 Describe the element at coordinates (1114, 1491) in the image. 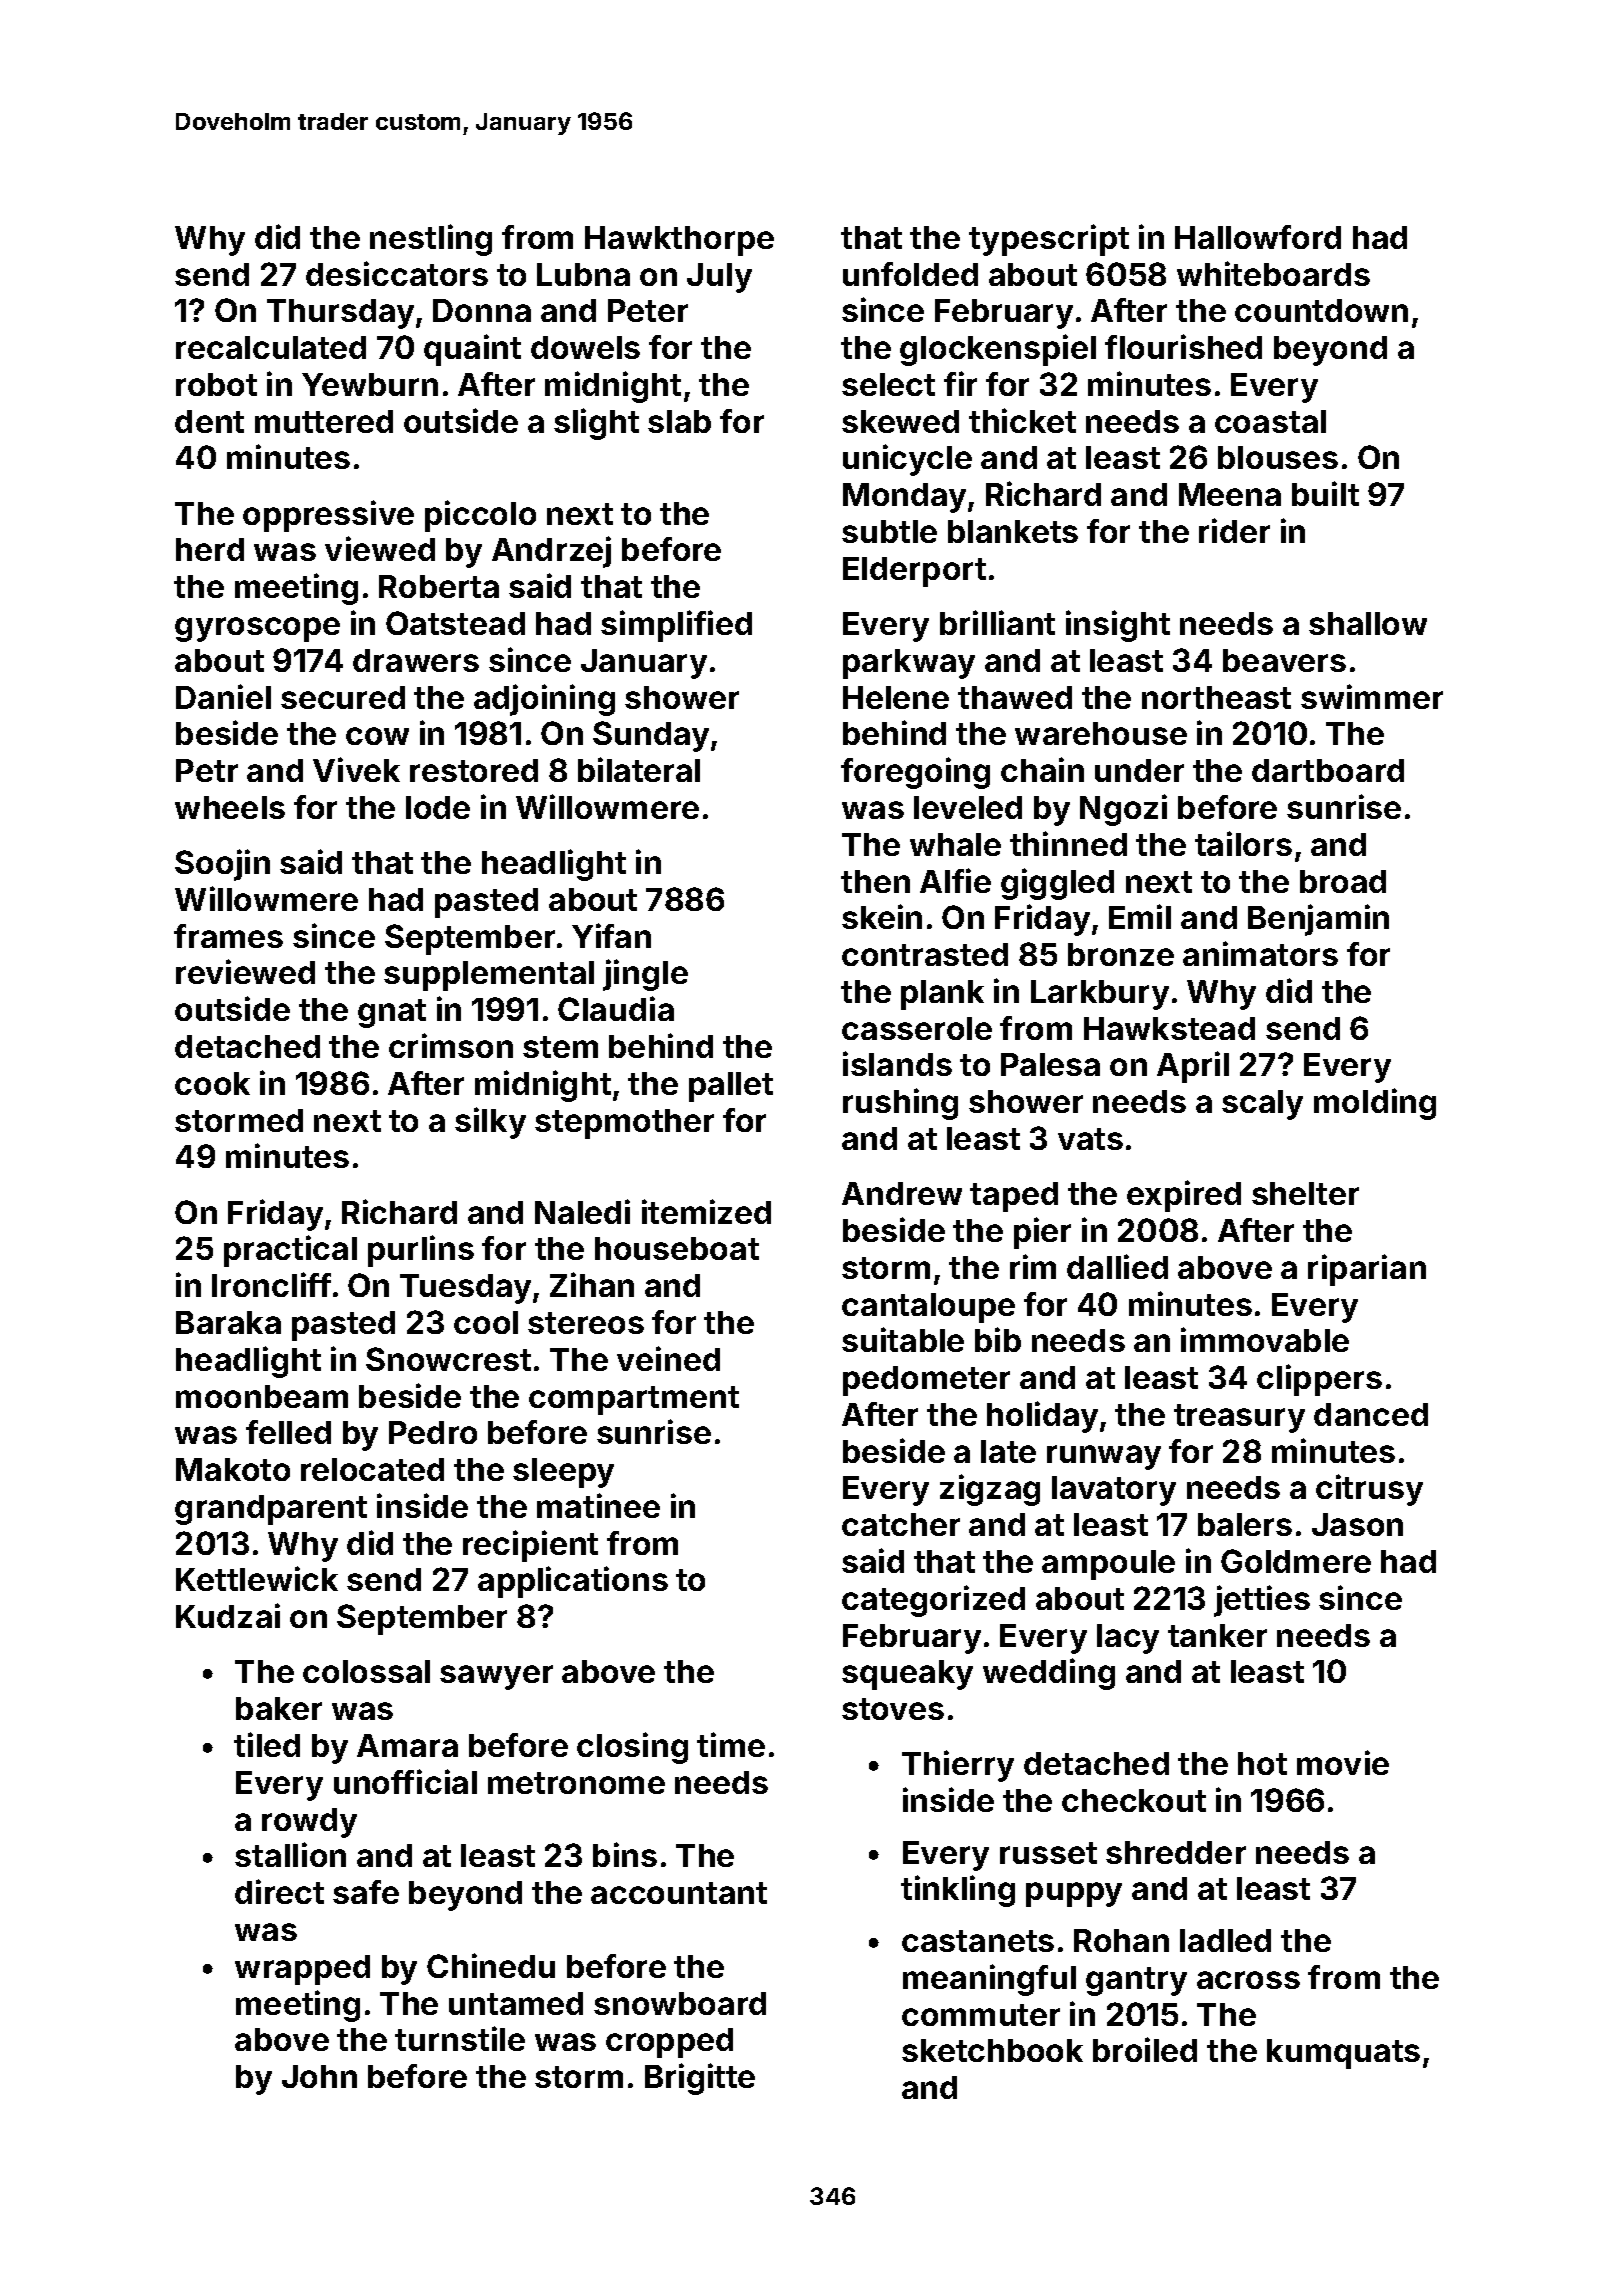

I see `lavatory` at that location.
